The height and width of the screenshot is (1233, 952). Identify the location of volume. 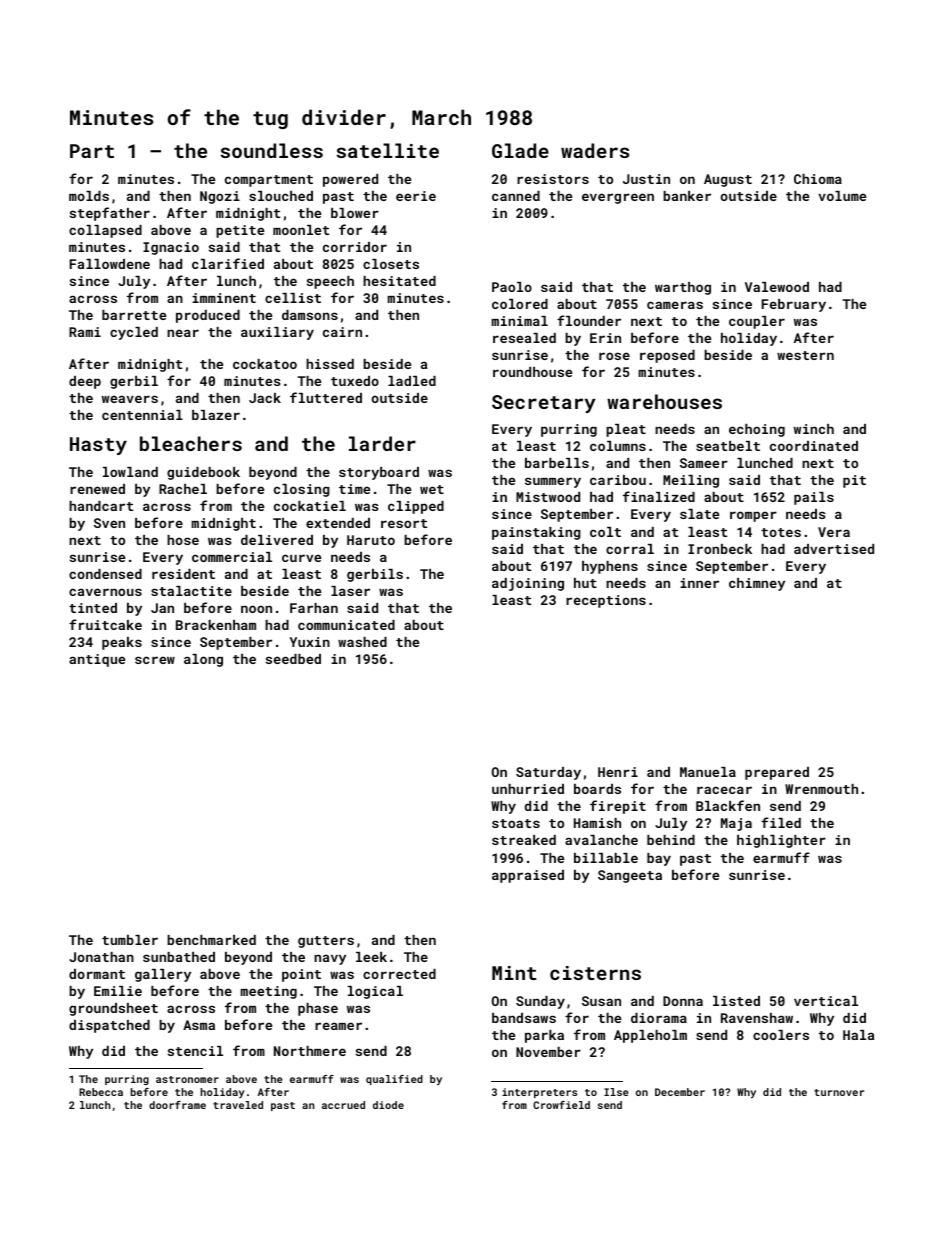
(842, 196).
